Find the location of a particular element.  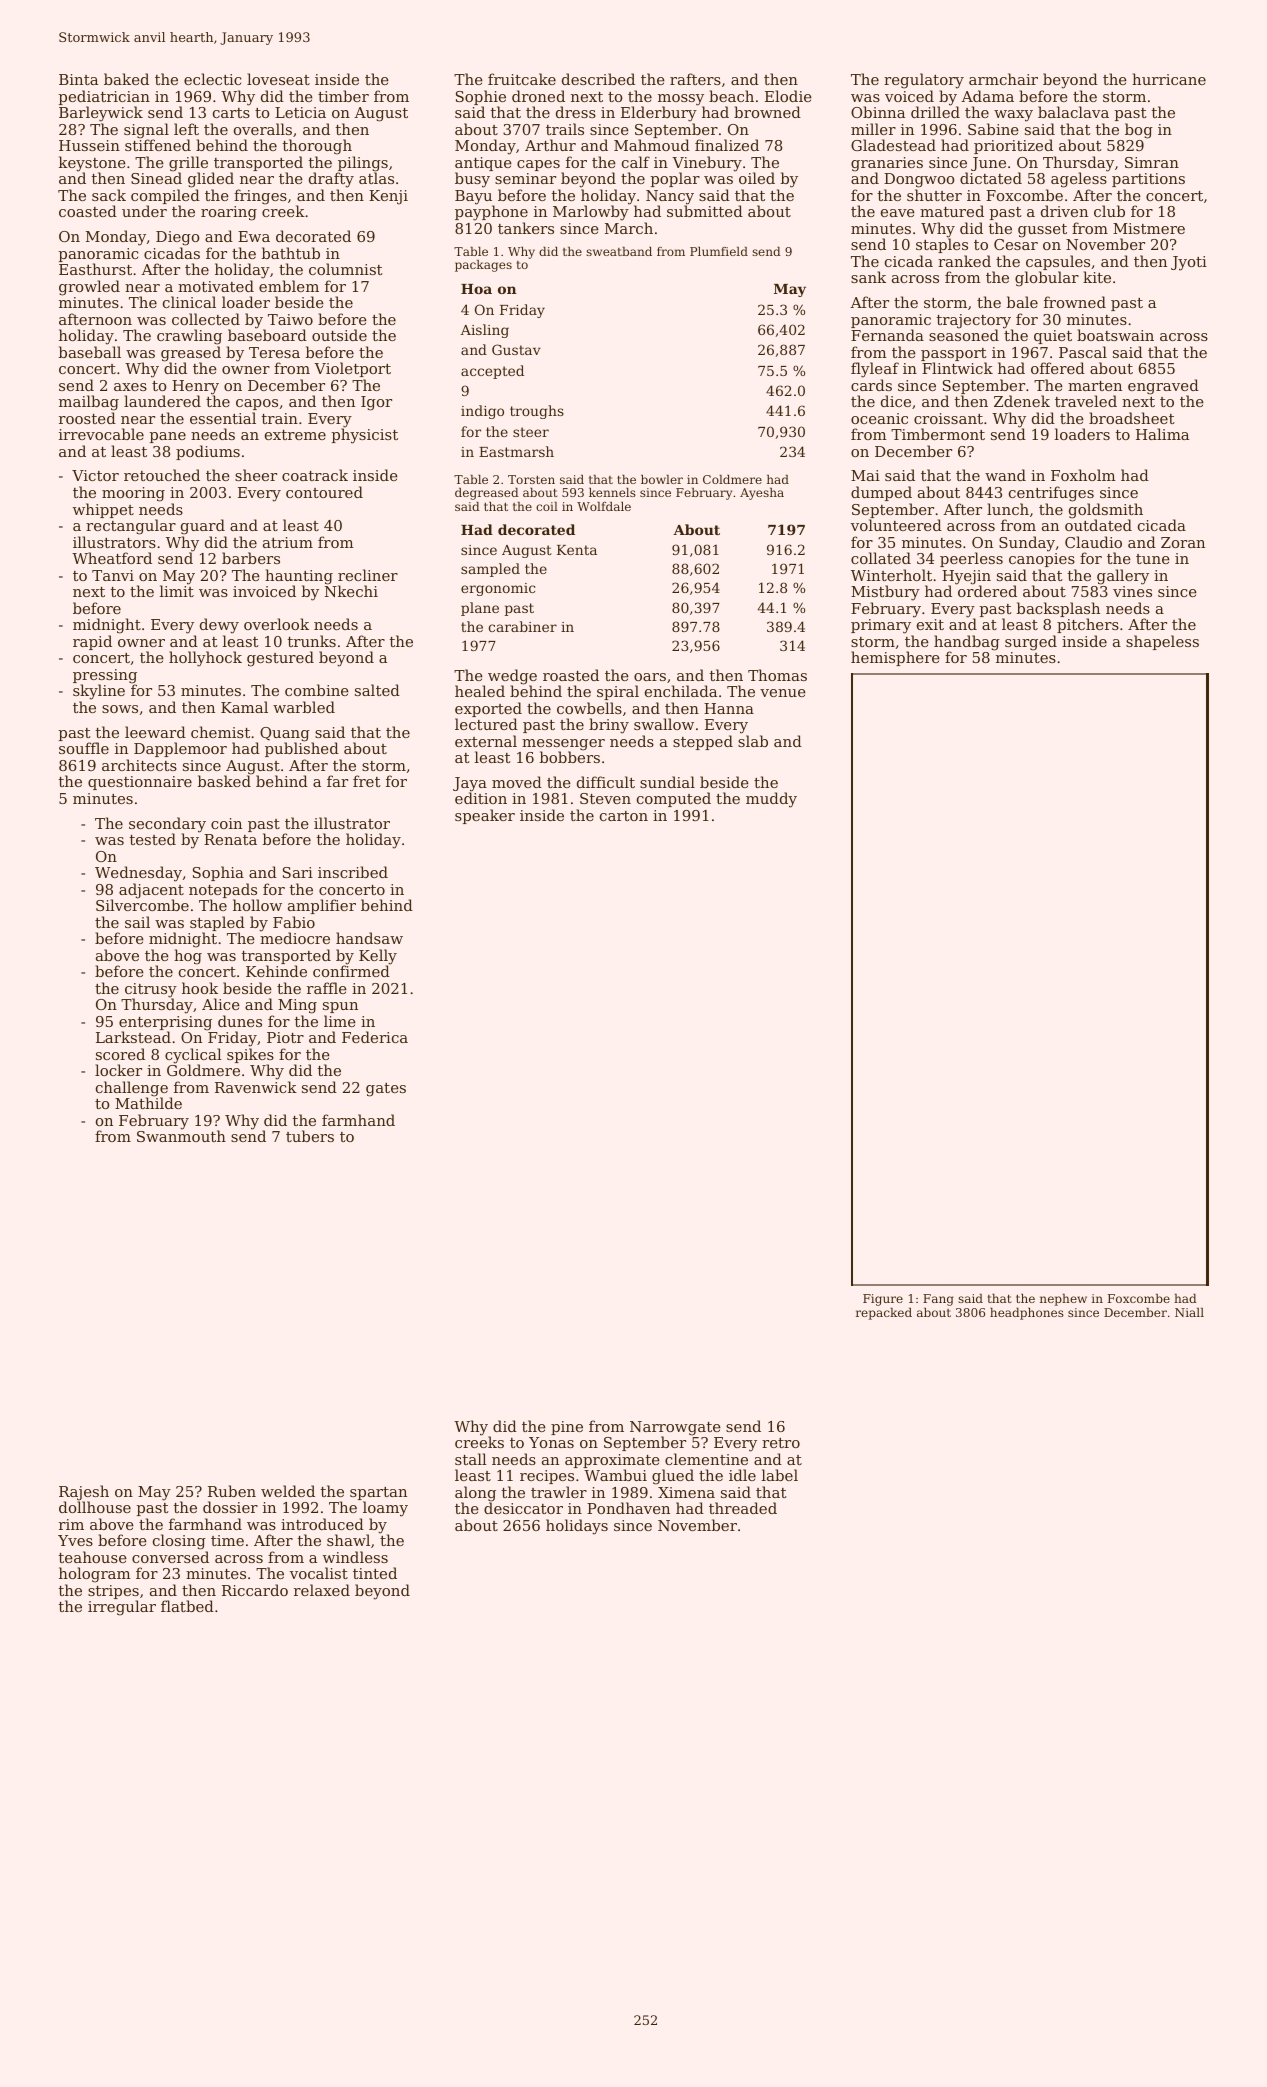

flatbed is located at coordinates (187, 1606).
